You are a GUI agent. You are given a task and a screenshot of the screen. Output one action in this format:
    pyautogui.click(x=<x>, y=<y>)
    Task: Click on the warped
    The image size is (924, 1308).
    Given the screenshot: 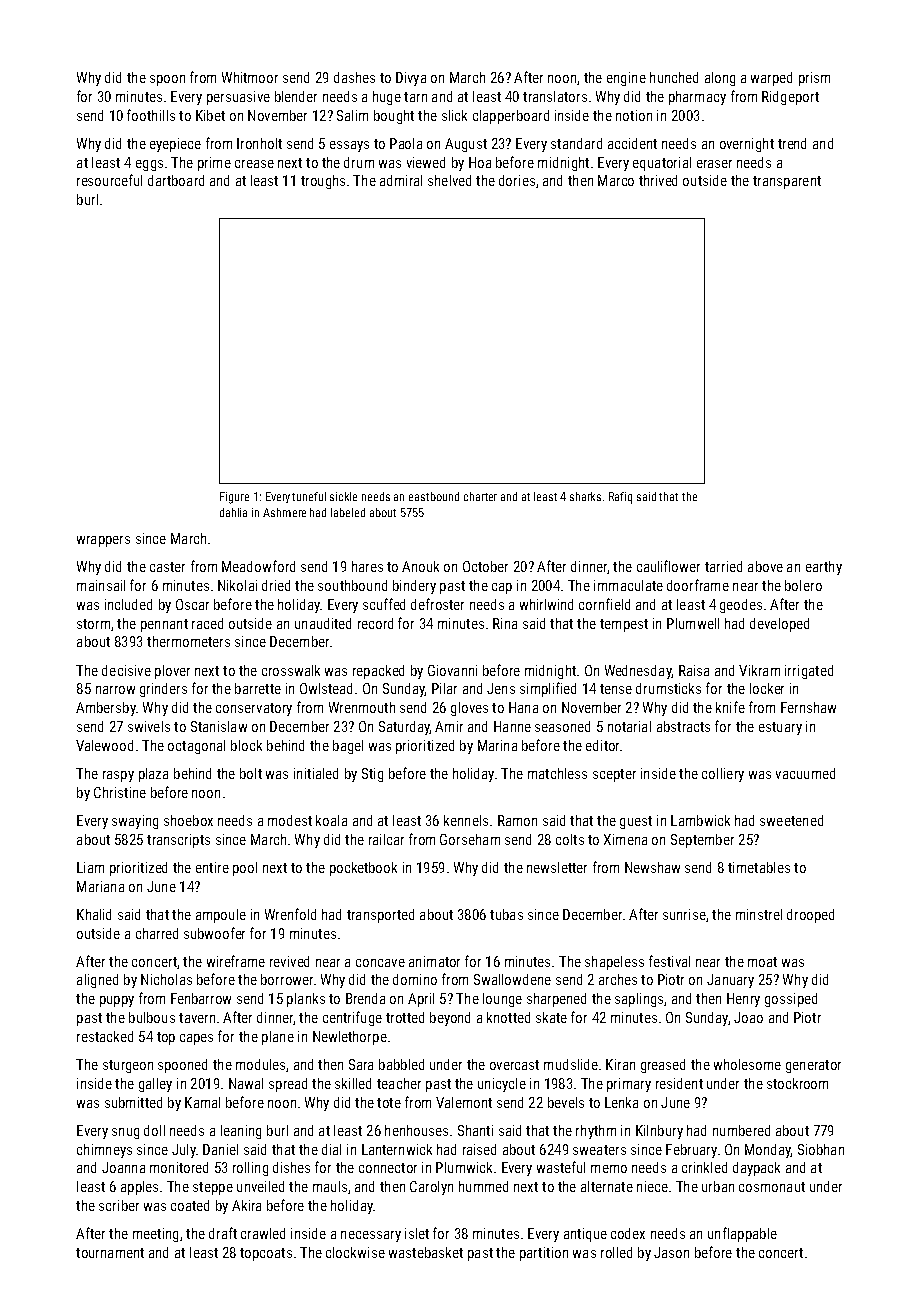 What is the action you would take?
    pyautogui.click(x=771, y=79)
